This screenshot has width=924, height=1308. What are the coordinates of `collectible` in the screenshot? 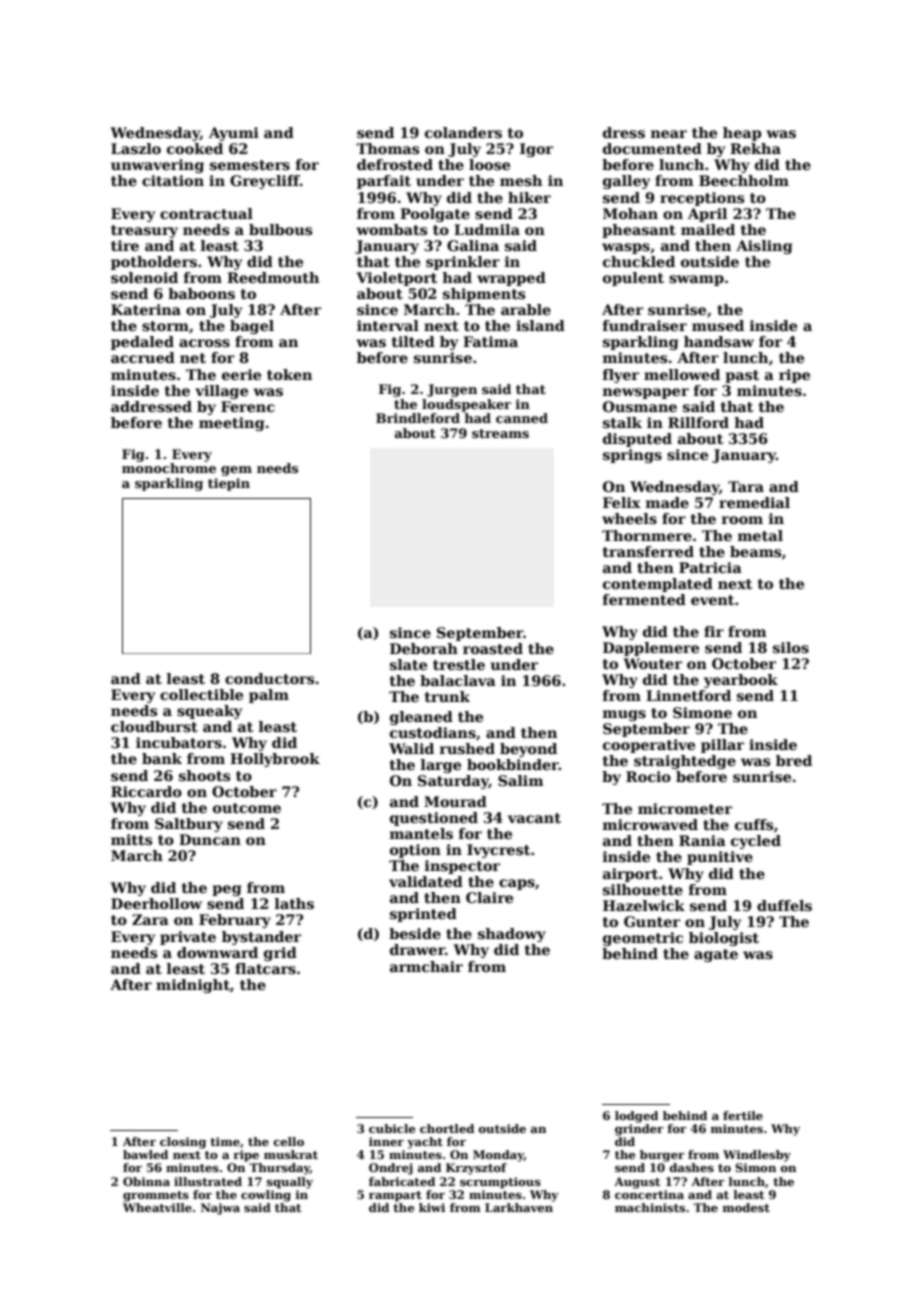 It's located at (201, 694).
